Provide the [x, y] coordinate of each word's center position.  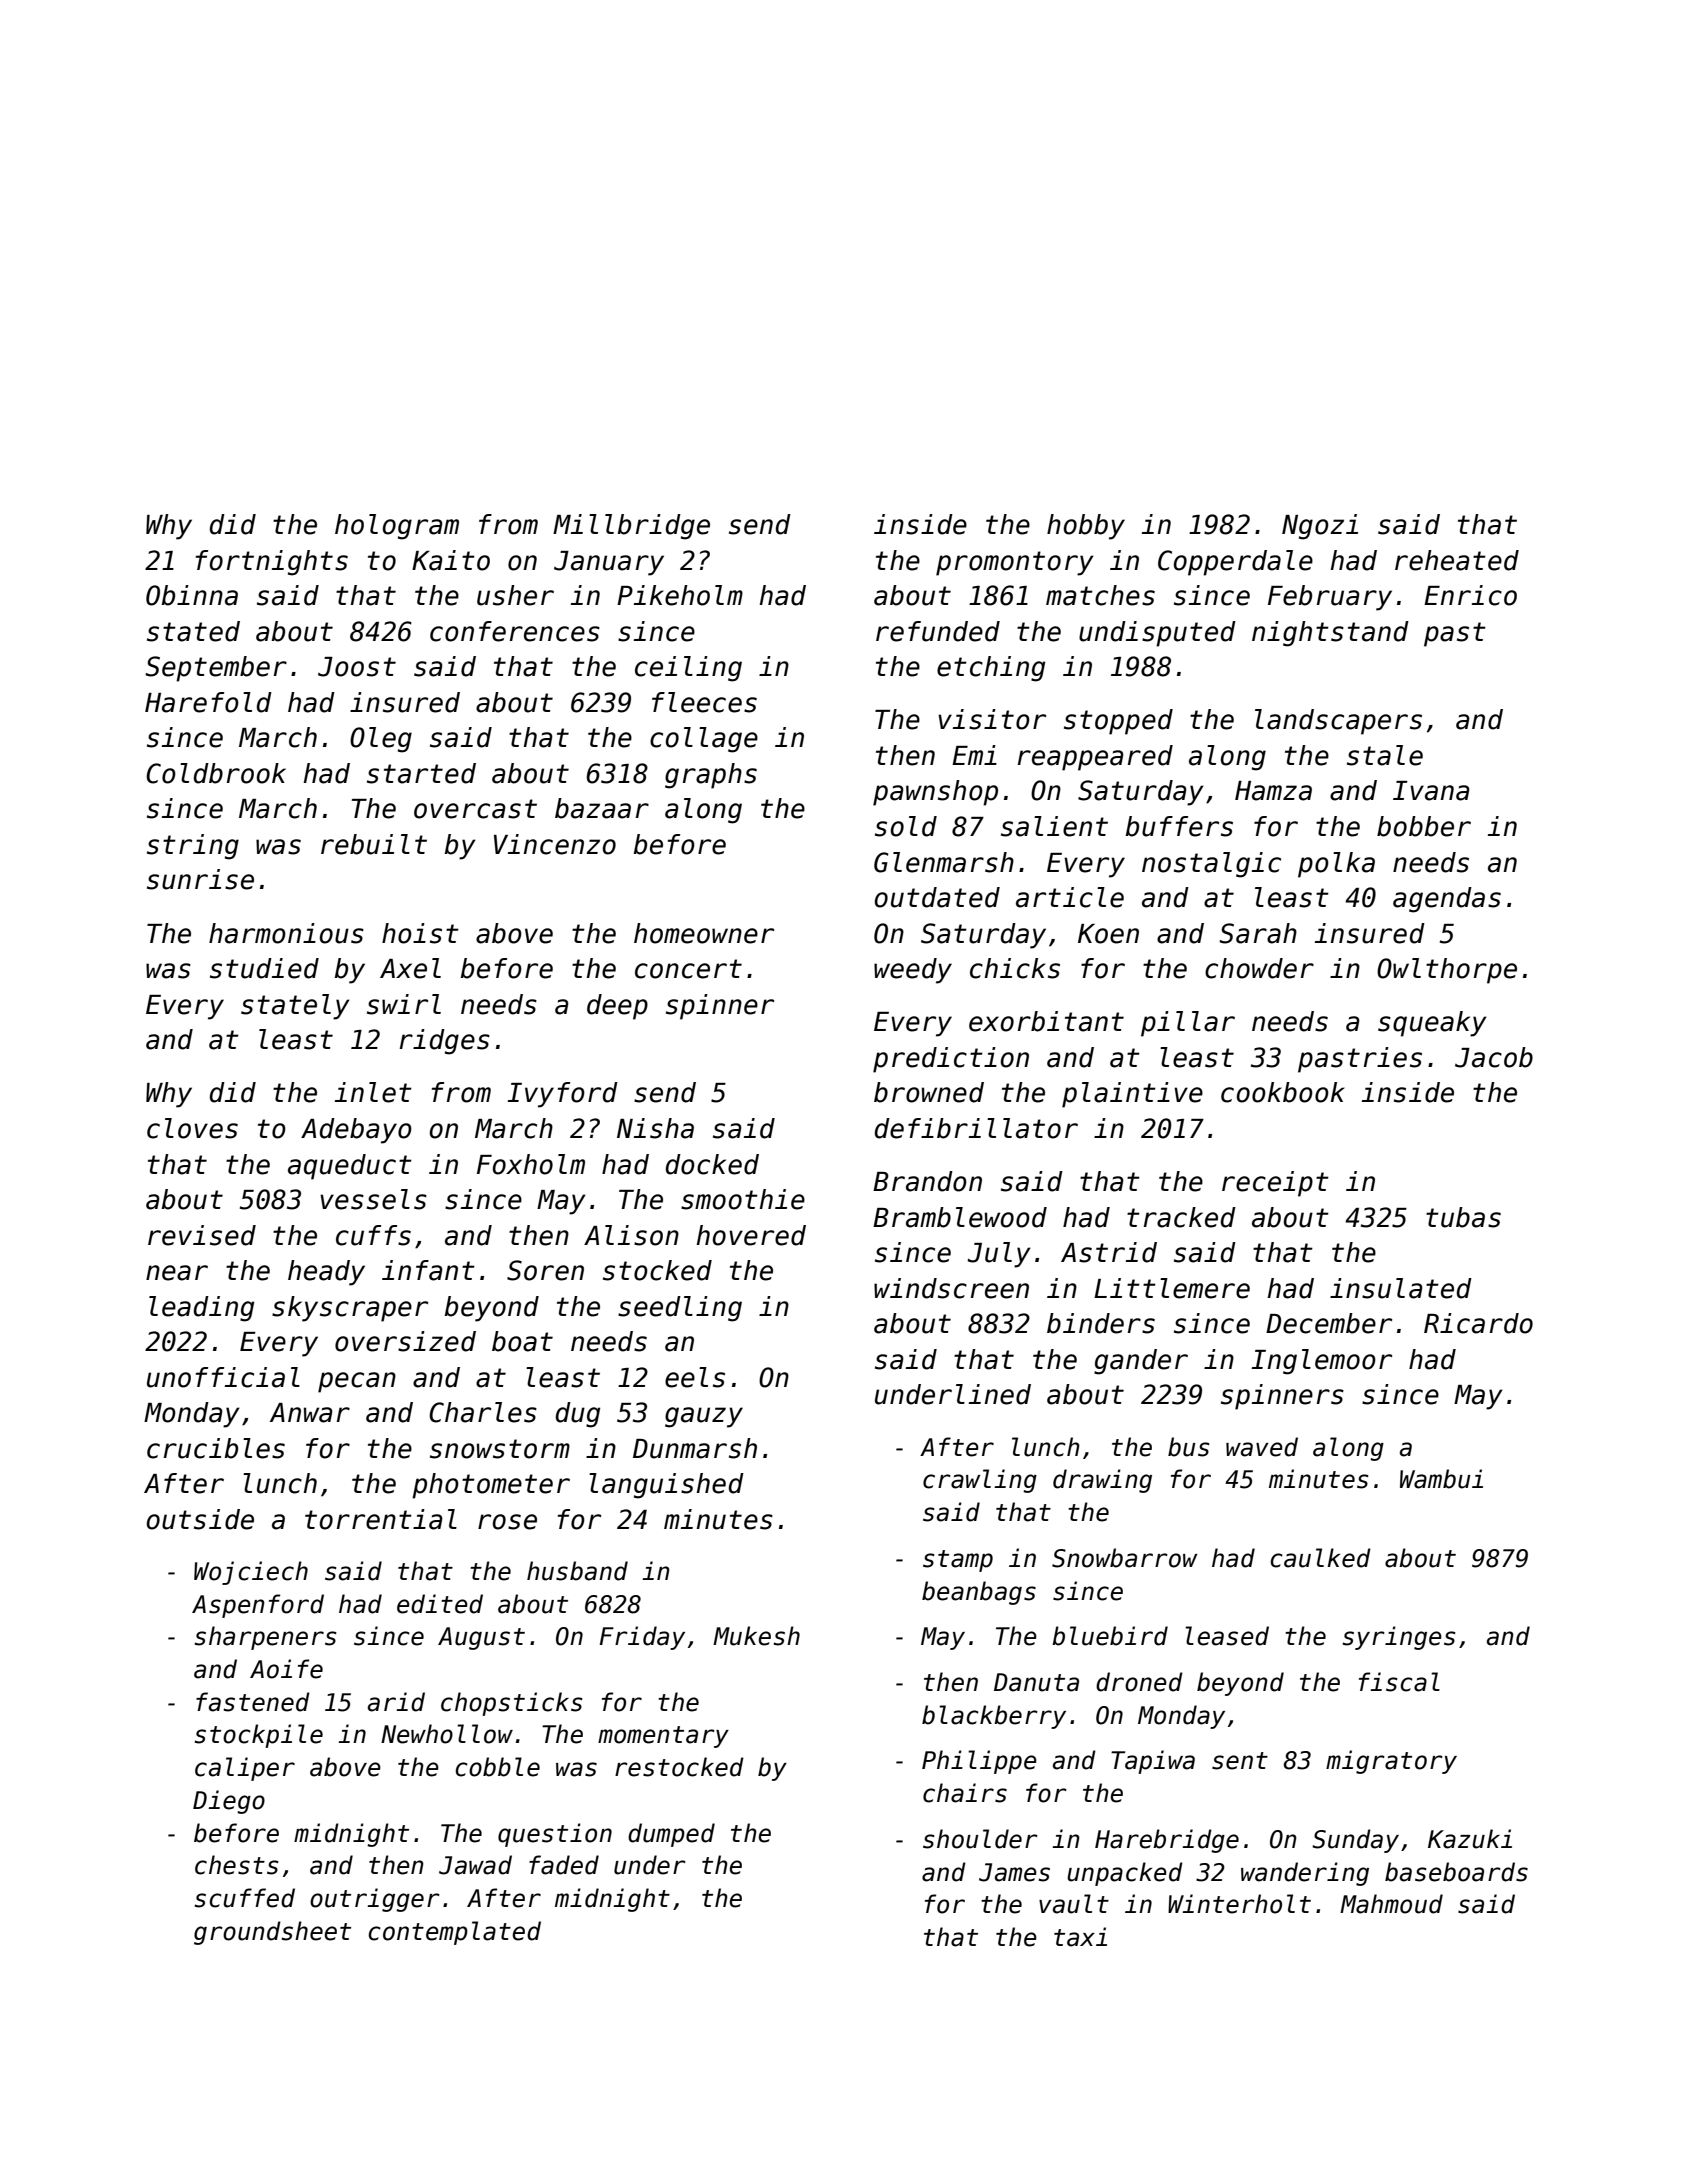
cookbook [1283, 1092]
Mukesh [756, 1636]
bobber [1424, 826]
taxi [1080, 1937]
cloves [192, 1128]
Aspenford [258, 1606]
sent [1240, 1761]
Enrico [1470, 595]
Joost [357, 667]
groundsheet [272, 1933]
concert [688, 969]
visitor [992, 719]
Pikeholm [680, 595]
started [421, 773]
